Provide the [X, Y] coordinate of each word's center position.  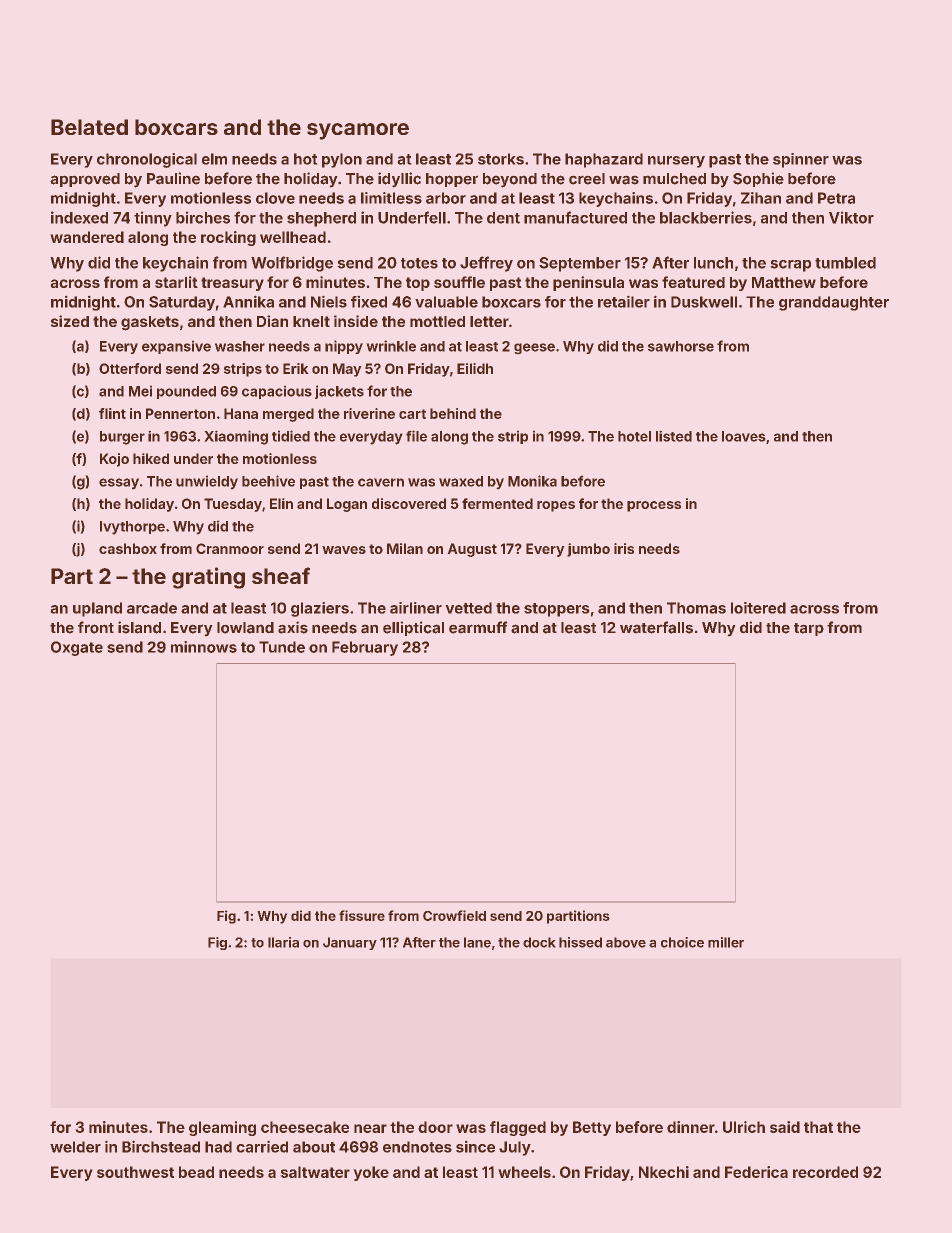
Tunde [282, 647]
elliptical [413, 628]
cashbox [128, 548]
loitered [758, 608]
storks [501, 159]
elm [214, 159]
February [365, 648]
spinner [801, 160]
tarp [809, 629]
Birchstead [161, 1146]
